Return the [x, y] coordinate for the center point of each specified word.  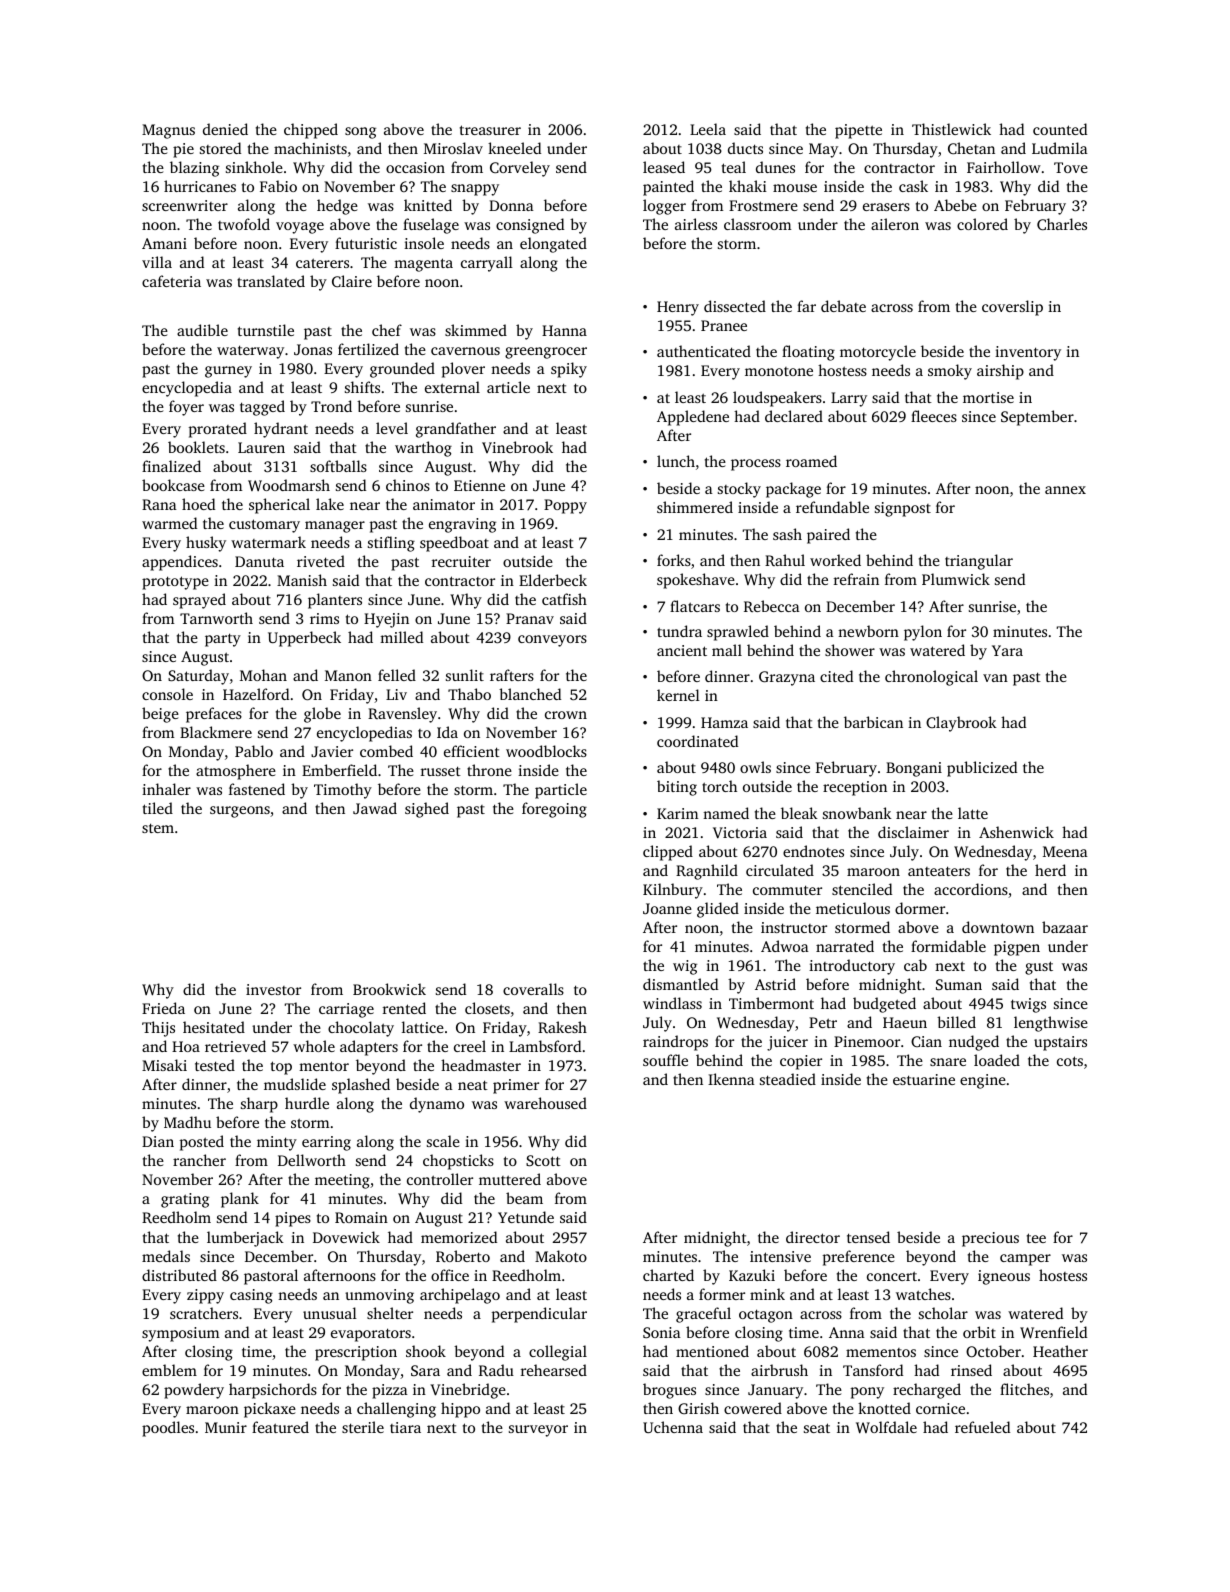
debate [843, 306]
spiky [569, 370]
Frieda [163, 1008]
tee [1036, 1238]
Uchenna [673, 1427]
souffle [665, 1060]
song [360, 133]
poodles [168, 1429]
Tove [1071, 167]
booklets [196, 447]
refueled [982, 1427]
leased [664, 167]
